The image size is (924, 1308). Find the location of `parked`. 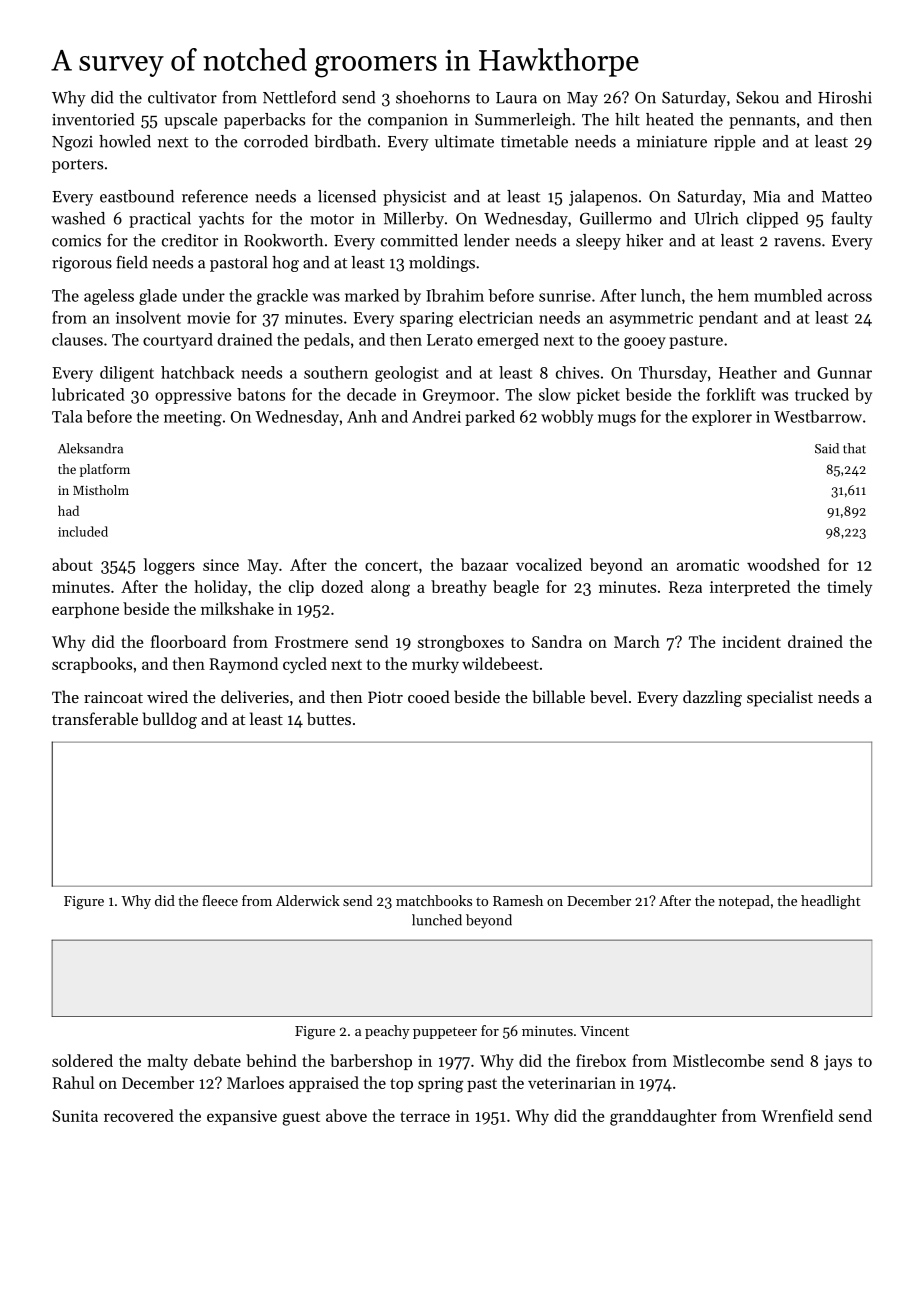

parked is located at coordinates (490, 418).
